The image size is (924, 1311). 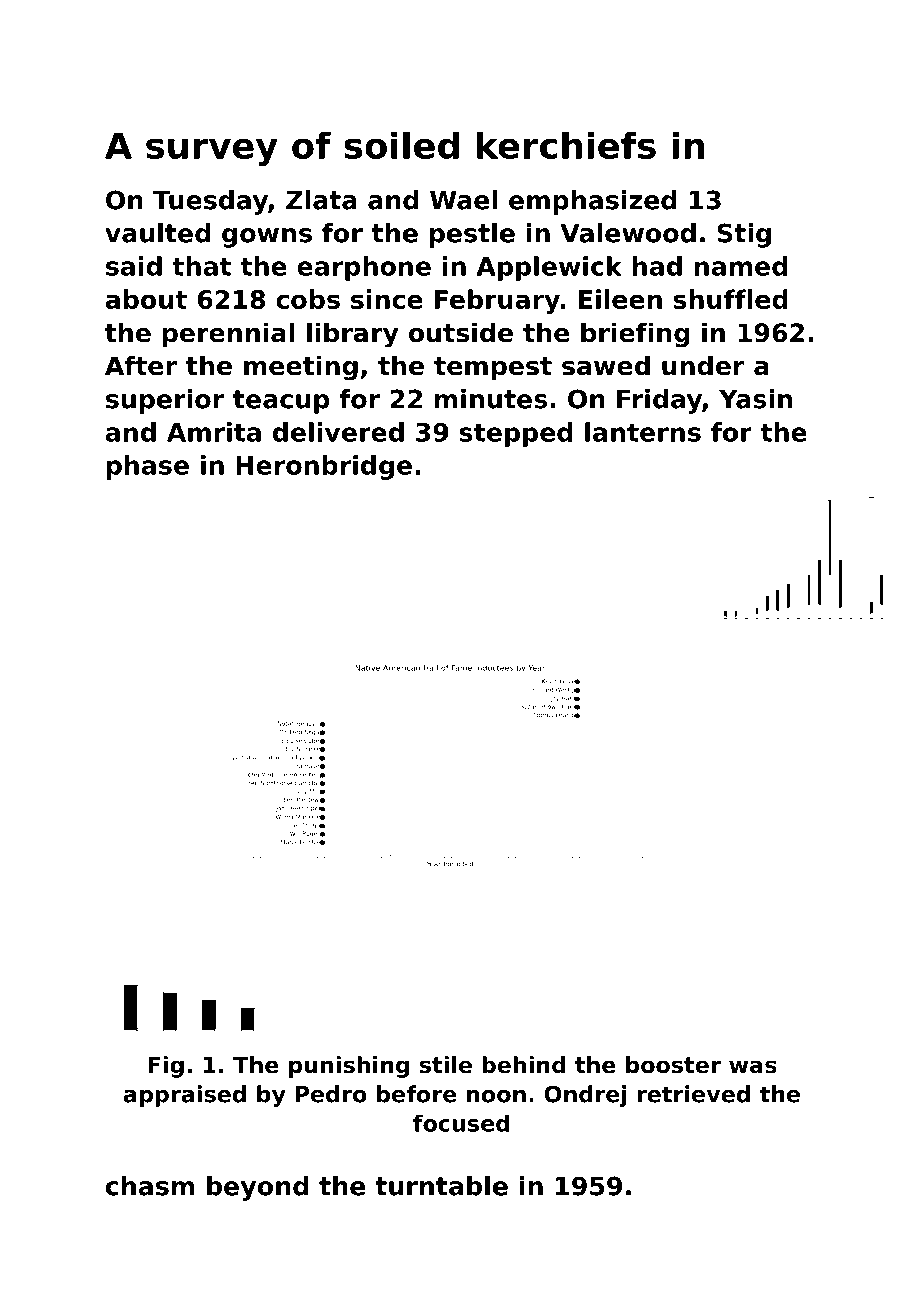 What do you see at coordinates (267, 238) in the screenshot?
I see `gowns` at bounding box center [267, 238].
